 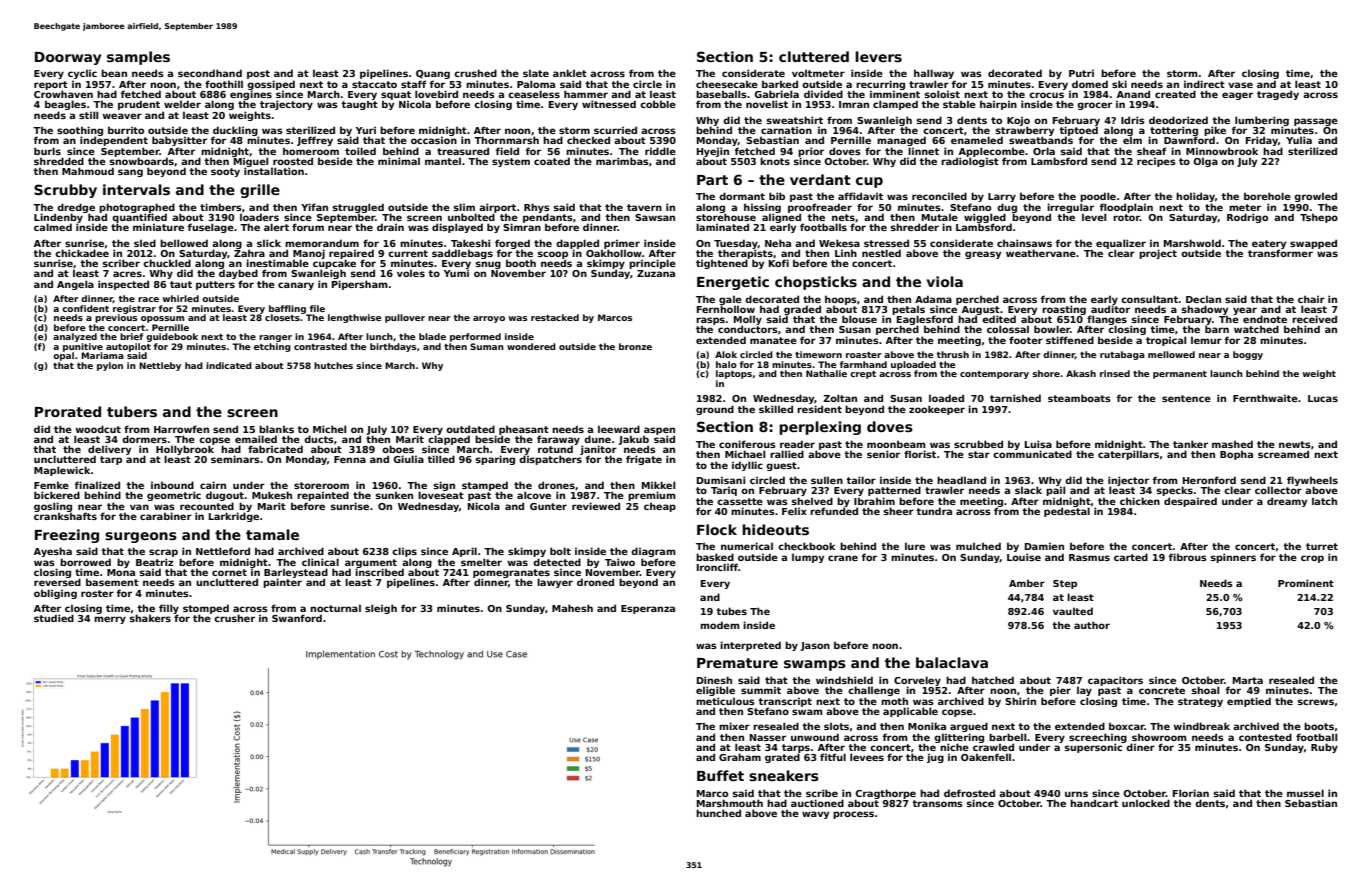 I want to click on Swanford, so click(x=297, y=618).
